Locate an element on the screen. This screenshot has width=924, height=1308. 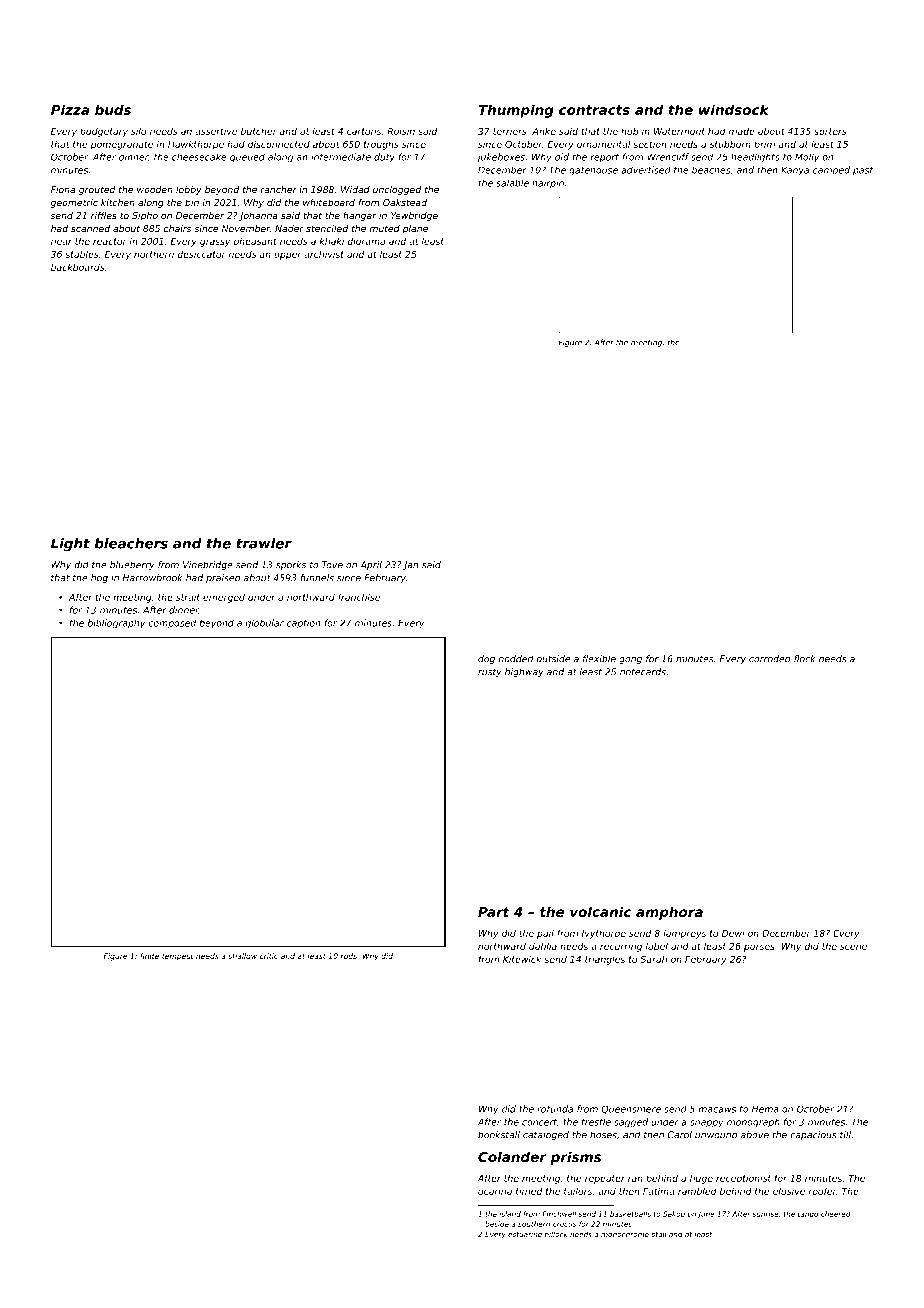
beside is located at coordinates (497, 1224).
